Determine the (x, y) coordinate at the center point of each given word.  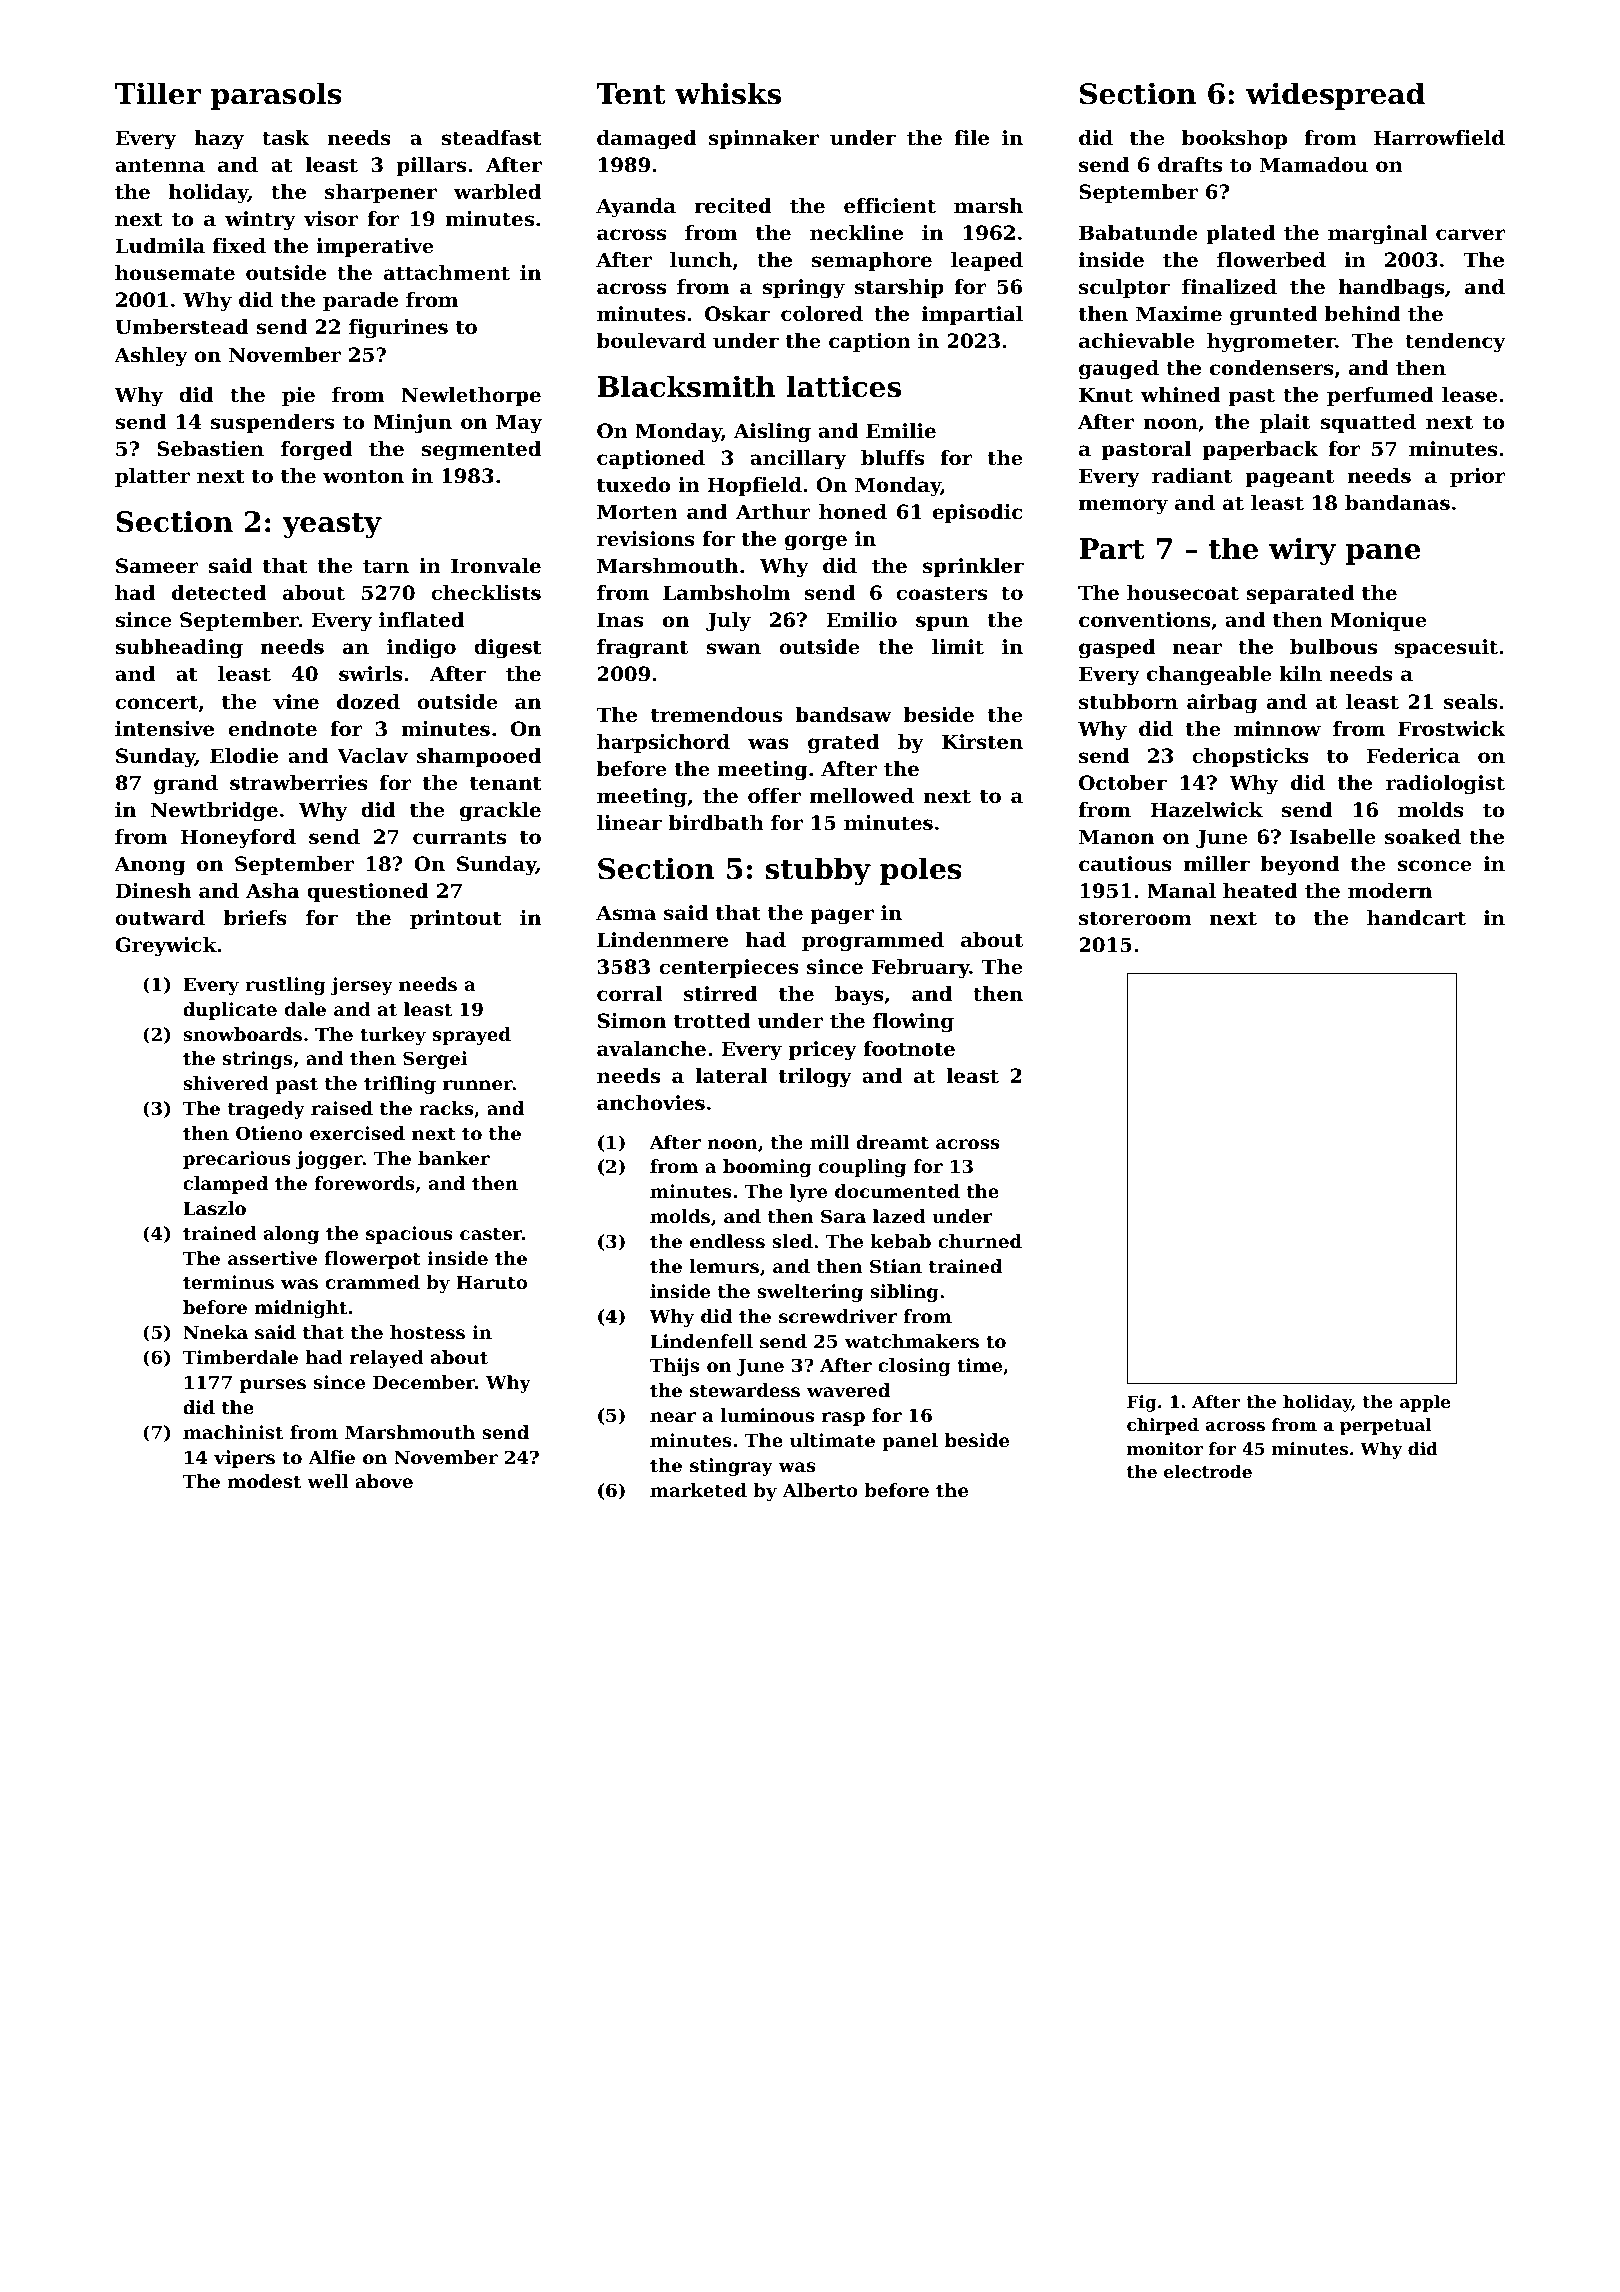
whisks (728, 93)
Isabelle (1333, 837)
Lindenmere (662, 940)
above (384, 1481)
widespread (1335, 96)
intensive (164, 729)
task (285, 138)
